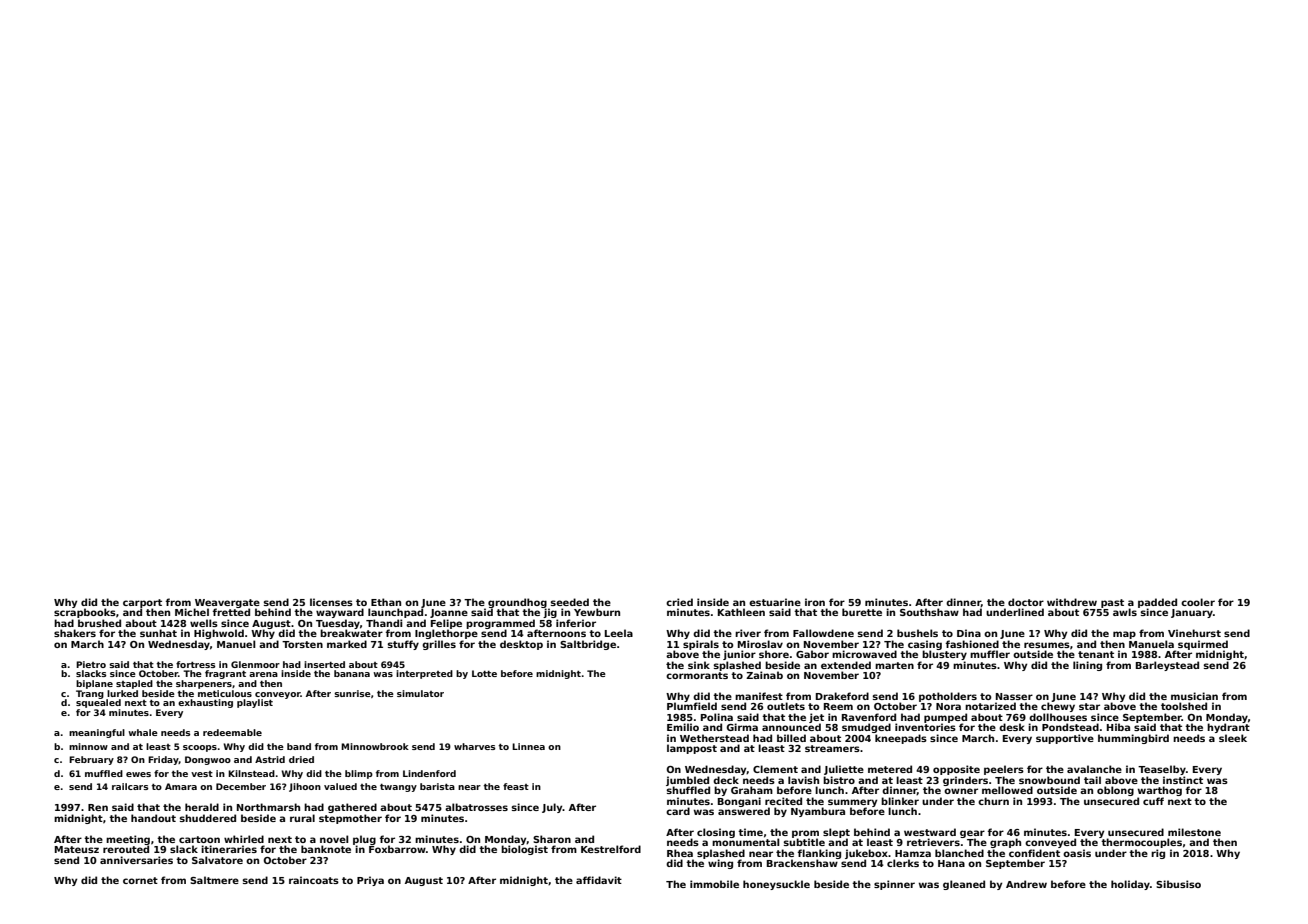  I want to click on seeded, so click(570, 602).
